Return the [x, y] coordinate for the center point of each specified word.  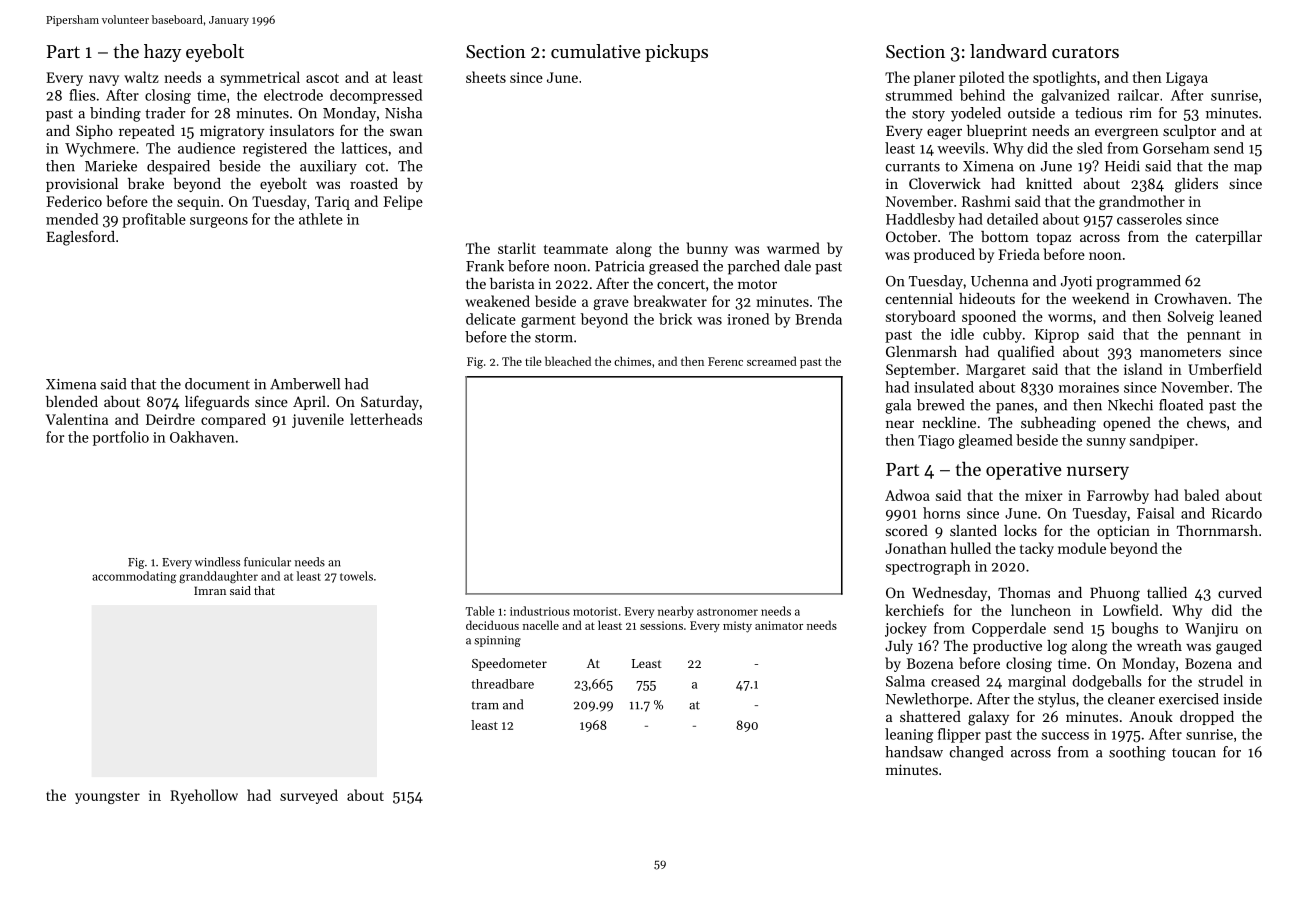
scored [907, 530]
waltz [141, 77]
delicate [491, 319]
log [1057, 647]
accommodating [134, 577]
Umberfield [1225, 369]
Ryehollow [204, 796]
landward [1008, 51]
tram [485, 705]
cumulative [596, 51]
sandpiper [1162, 441]
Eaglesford [80, 238]
